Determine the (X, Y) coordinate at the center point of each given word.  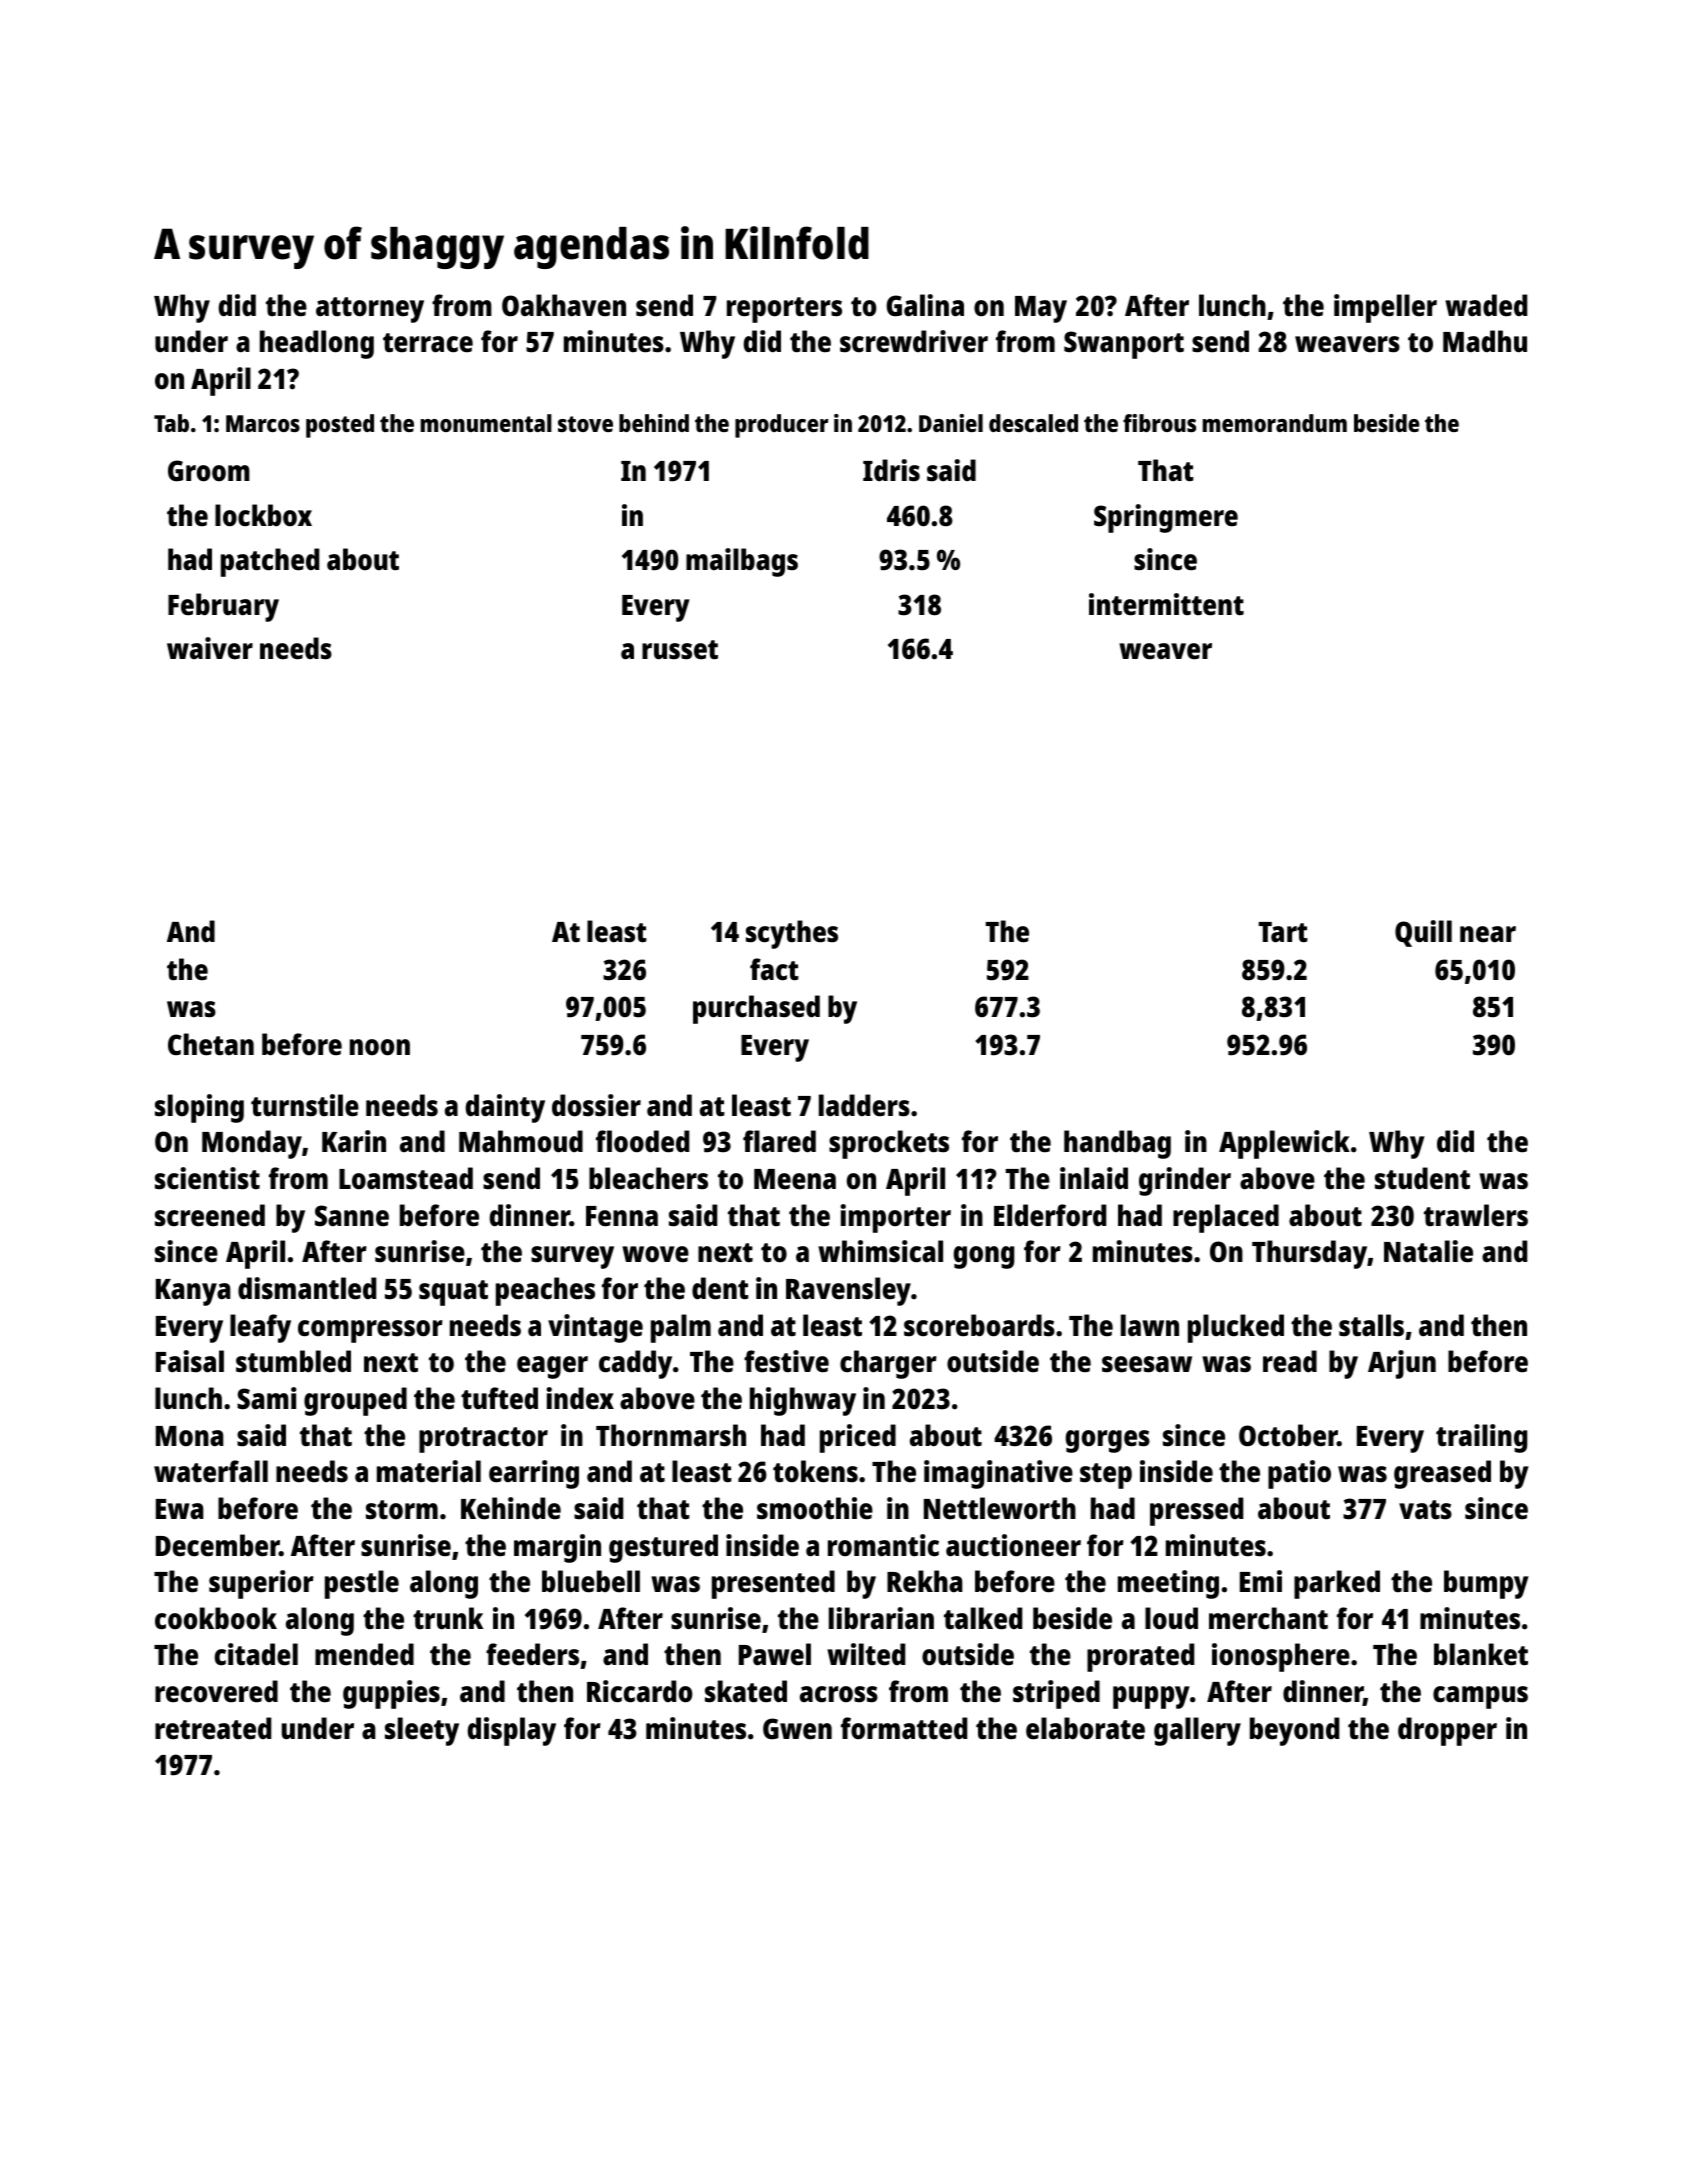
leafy (260, 1328)
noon (380, 1047)
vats (1425, 1510)
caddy (635, 1364)
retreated (213, 1728)
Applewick (1284, 1144)
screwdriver (914, 341)
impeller (1385, 308)
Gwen (797, 1729)
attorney (370, 310)
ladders (864, 1105)
